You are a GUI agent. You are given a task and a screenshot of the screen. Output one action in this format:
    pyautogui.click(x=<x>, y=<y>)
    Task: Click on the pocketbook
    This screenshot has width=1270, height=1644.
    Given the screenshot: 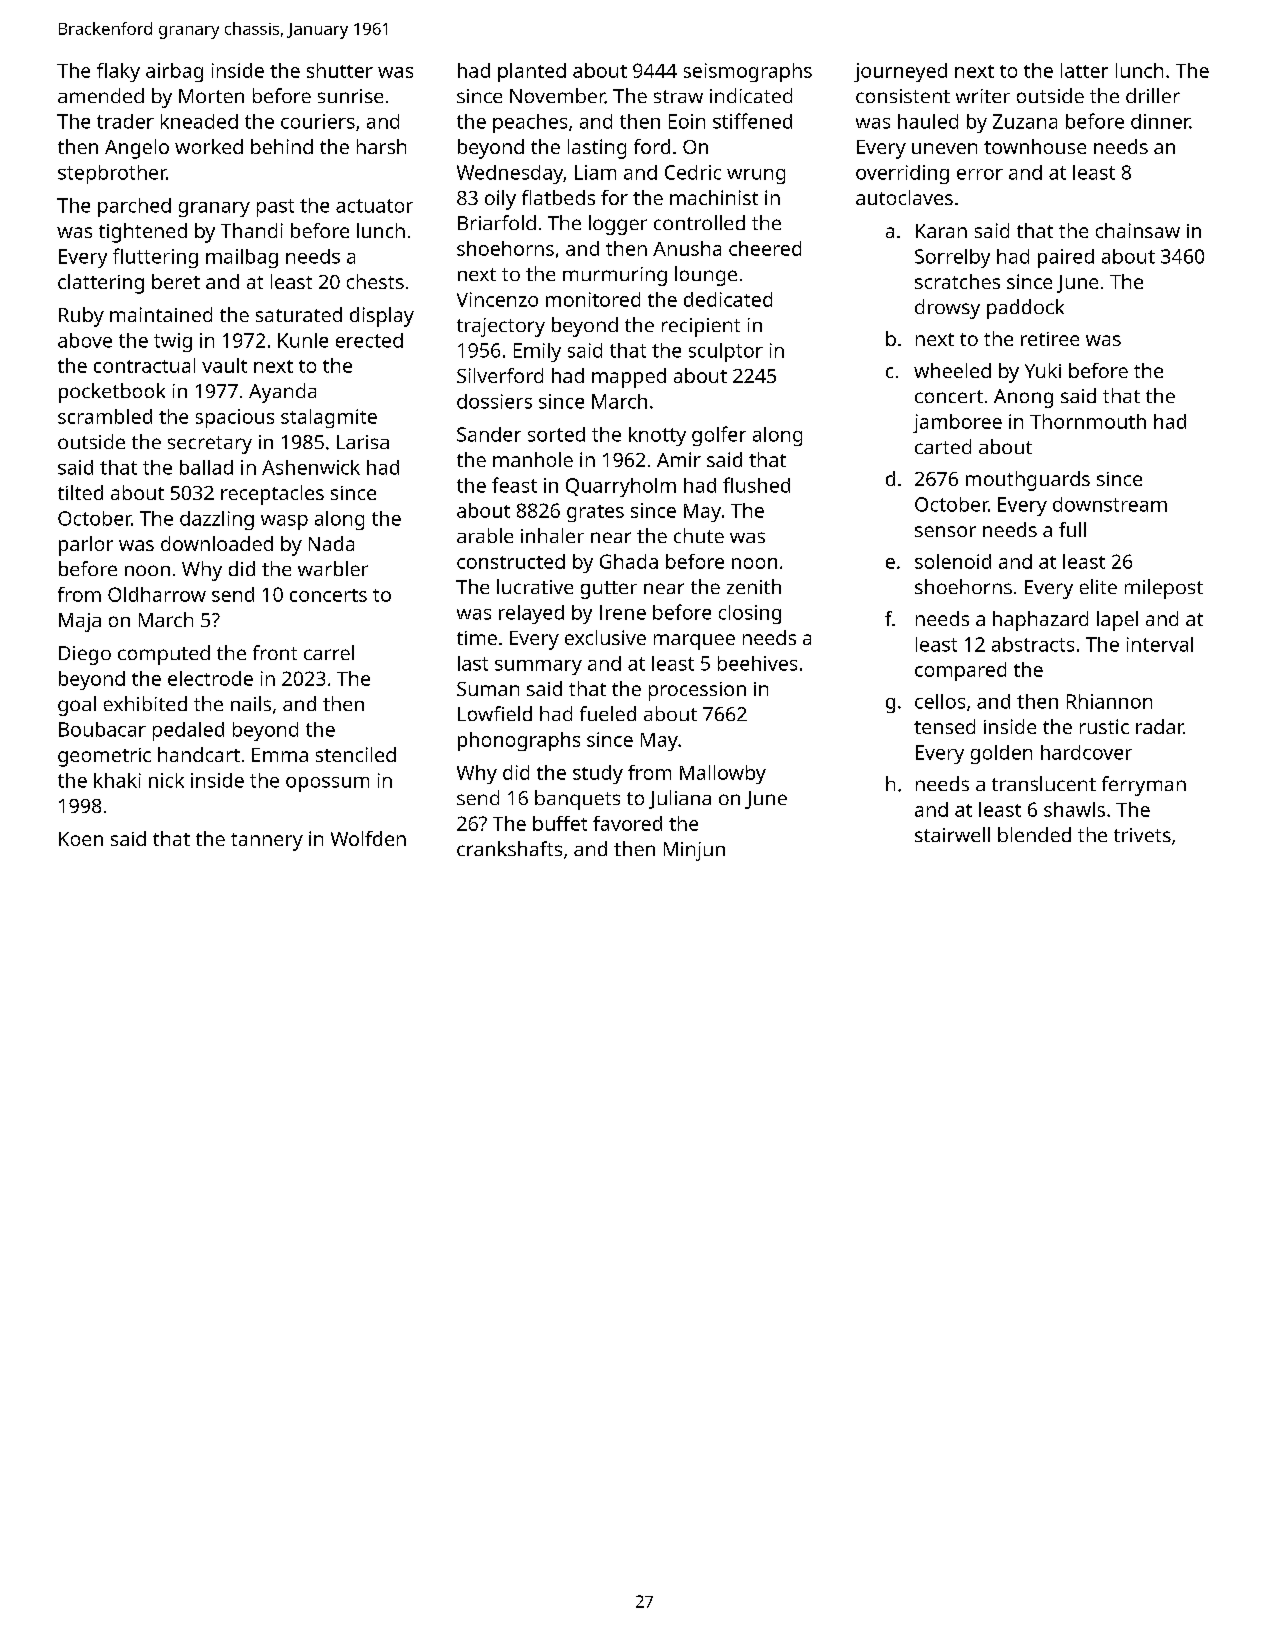 What is the action you would take?
    pyautogui.click(x=112, y=393)
